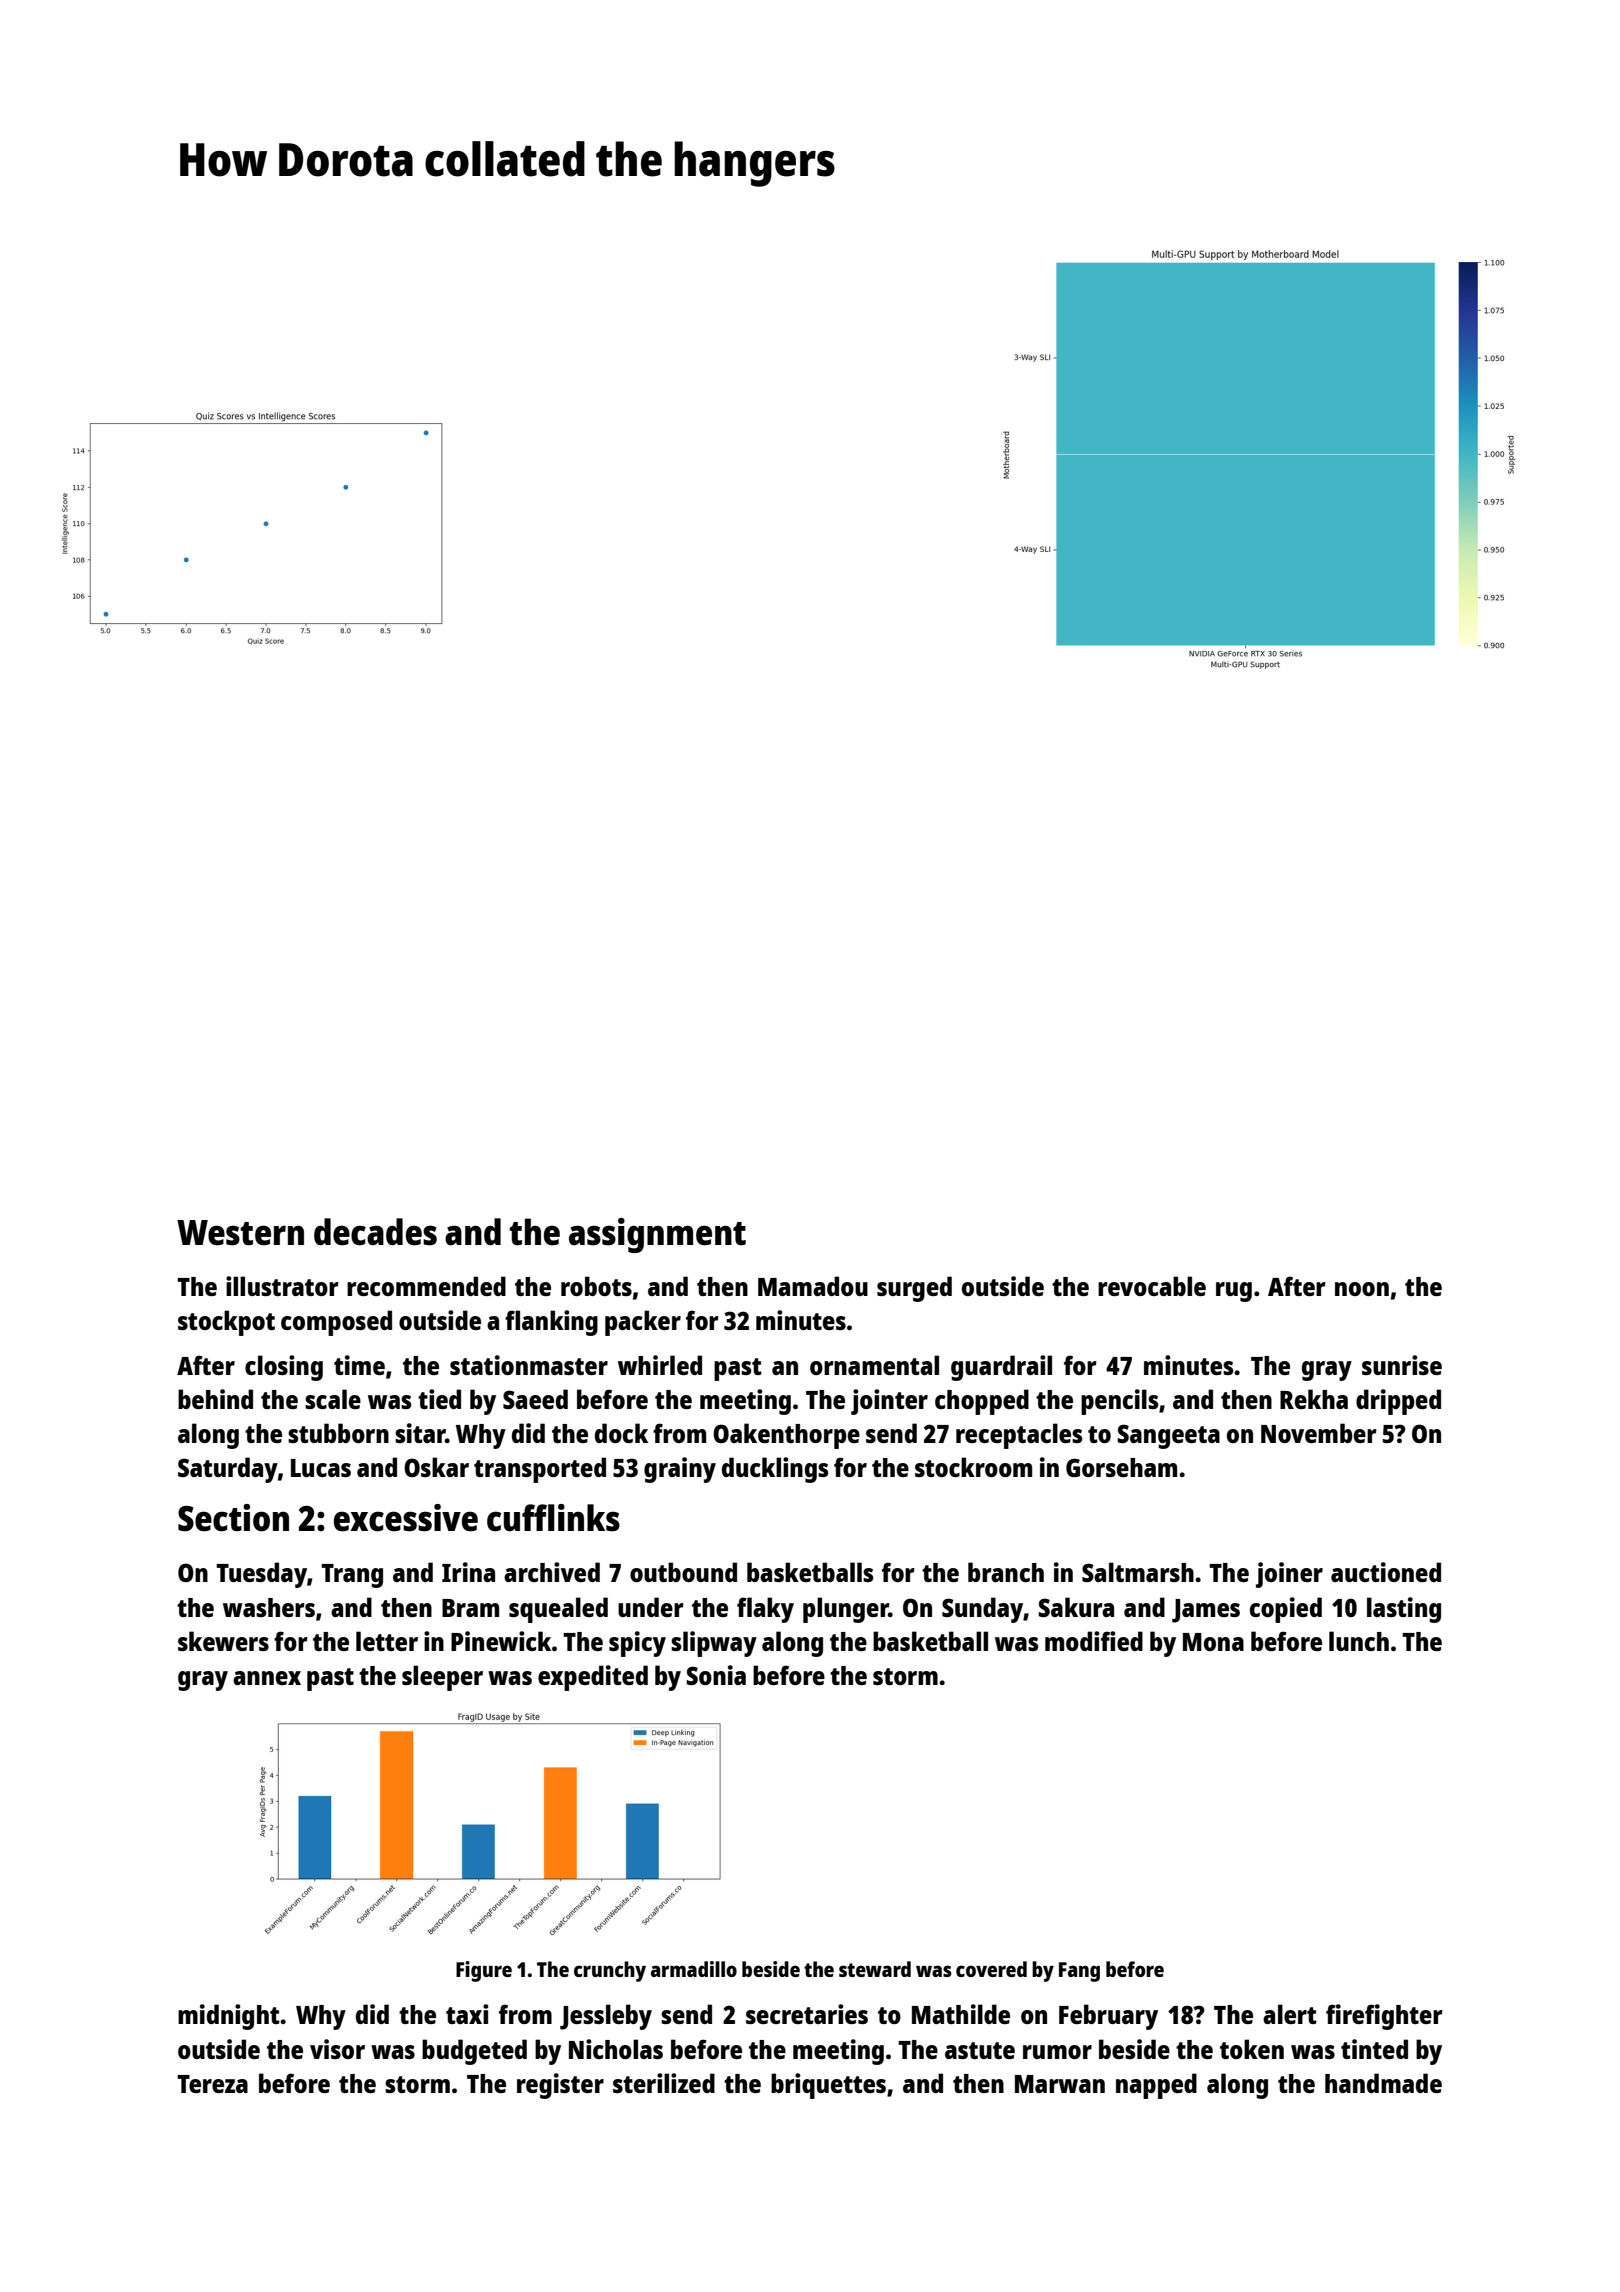  What do you see at coordinates (813, 1286) in the screenshot?
I see `Mamadou` at bounding box center [813, 1286].
